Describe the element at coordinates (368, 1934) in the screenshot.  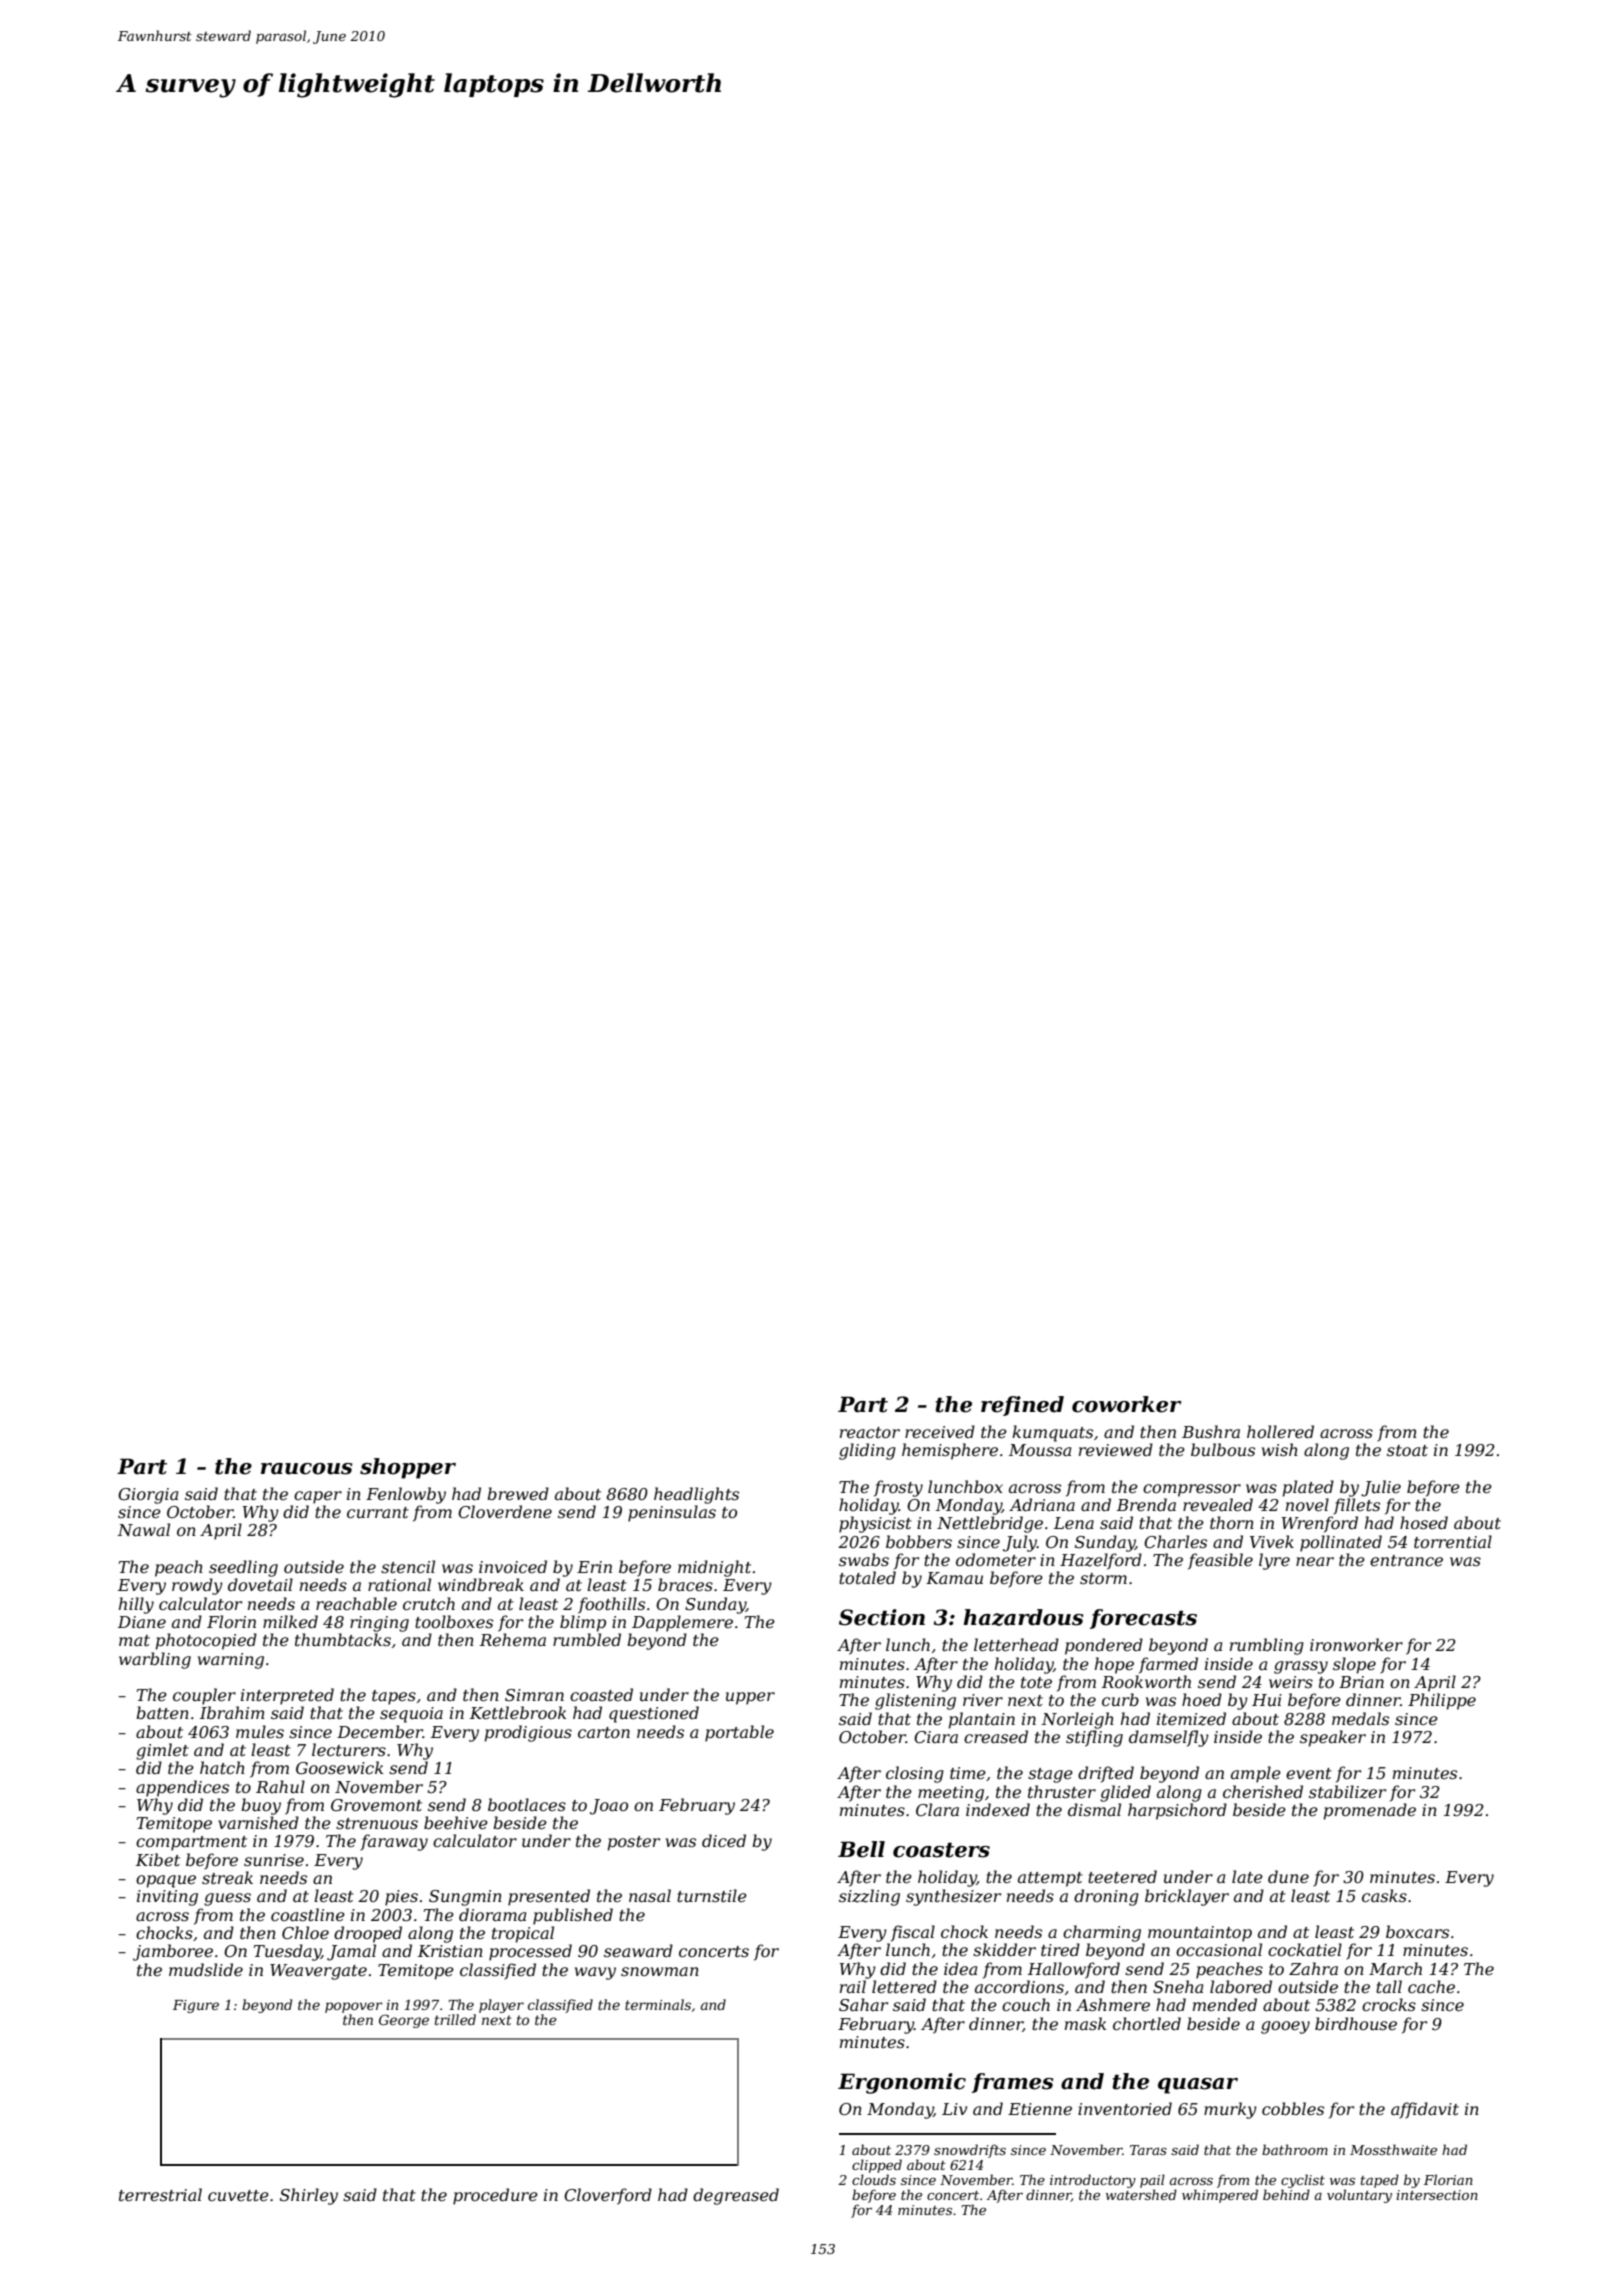
I see `drooped` at that location.
